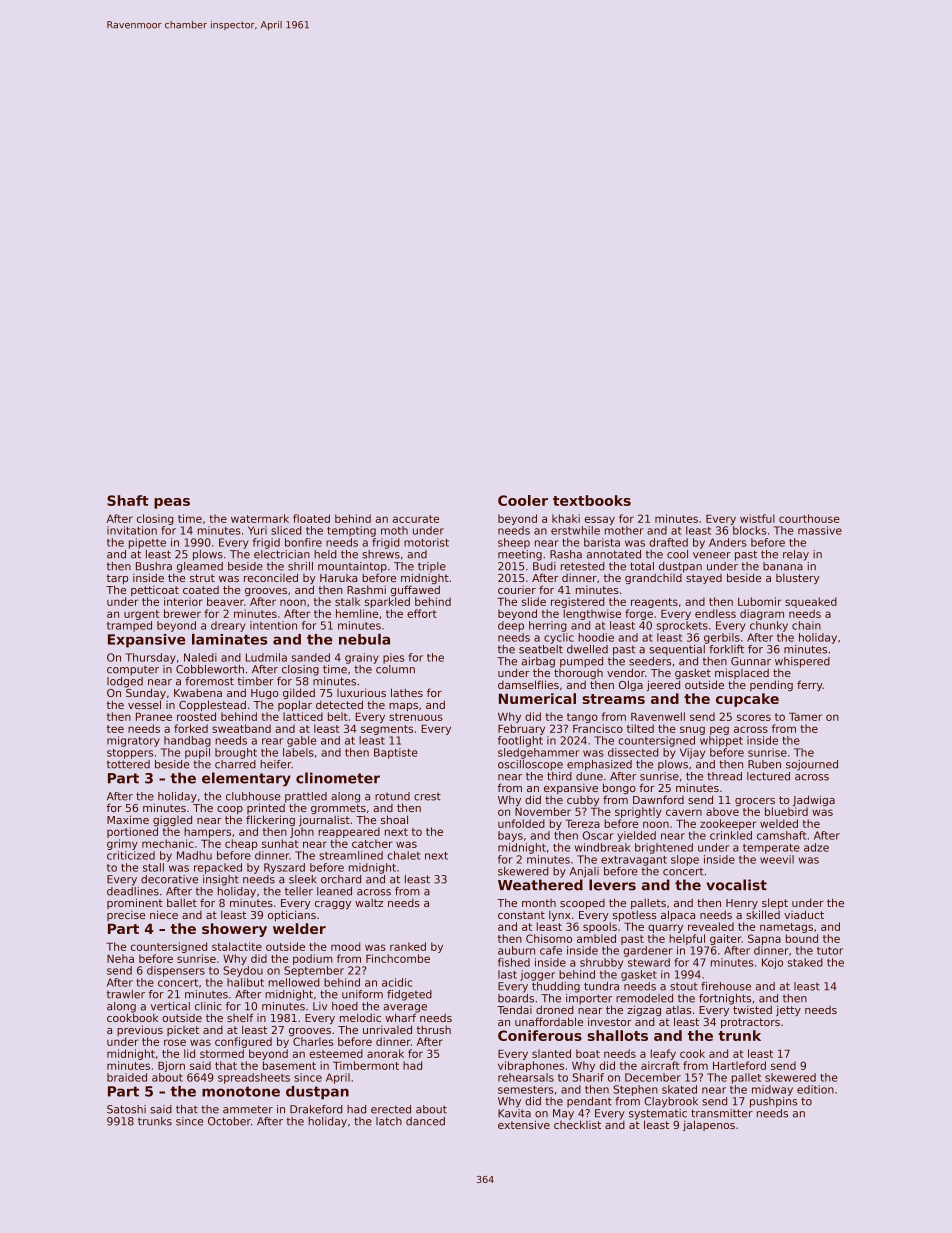 Image resolution: width=952 pixels, height=1233 pixels. I want to click on grimy, so click(122, 844).
